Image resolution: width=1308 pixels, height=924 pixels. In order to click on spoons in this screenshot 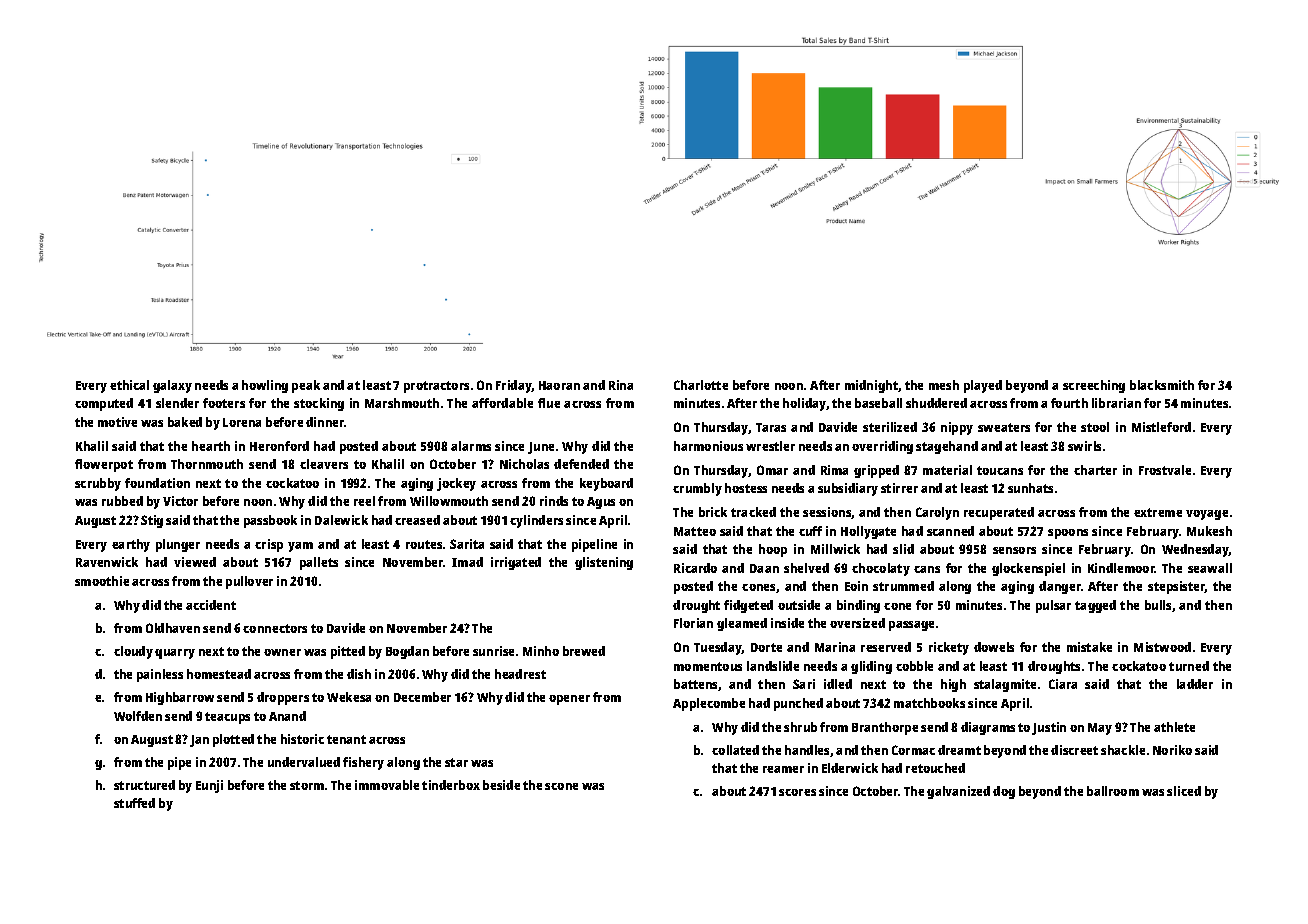, I will do `click(1068, 534)`.
